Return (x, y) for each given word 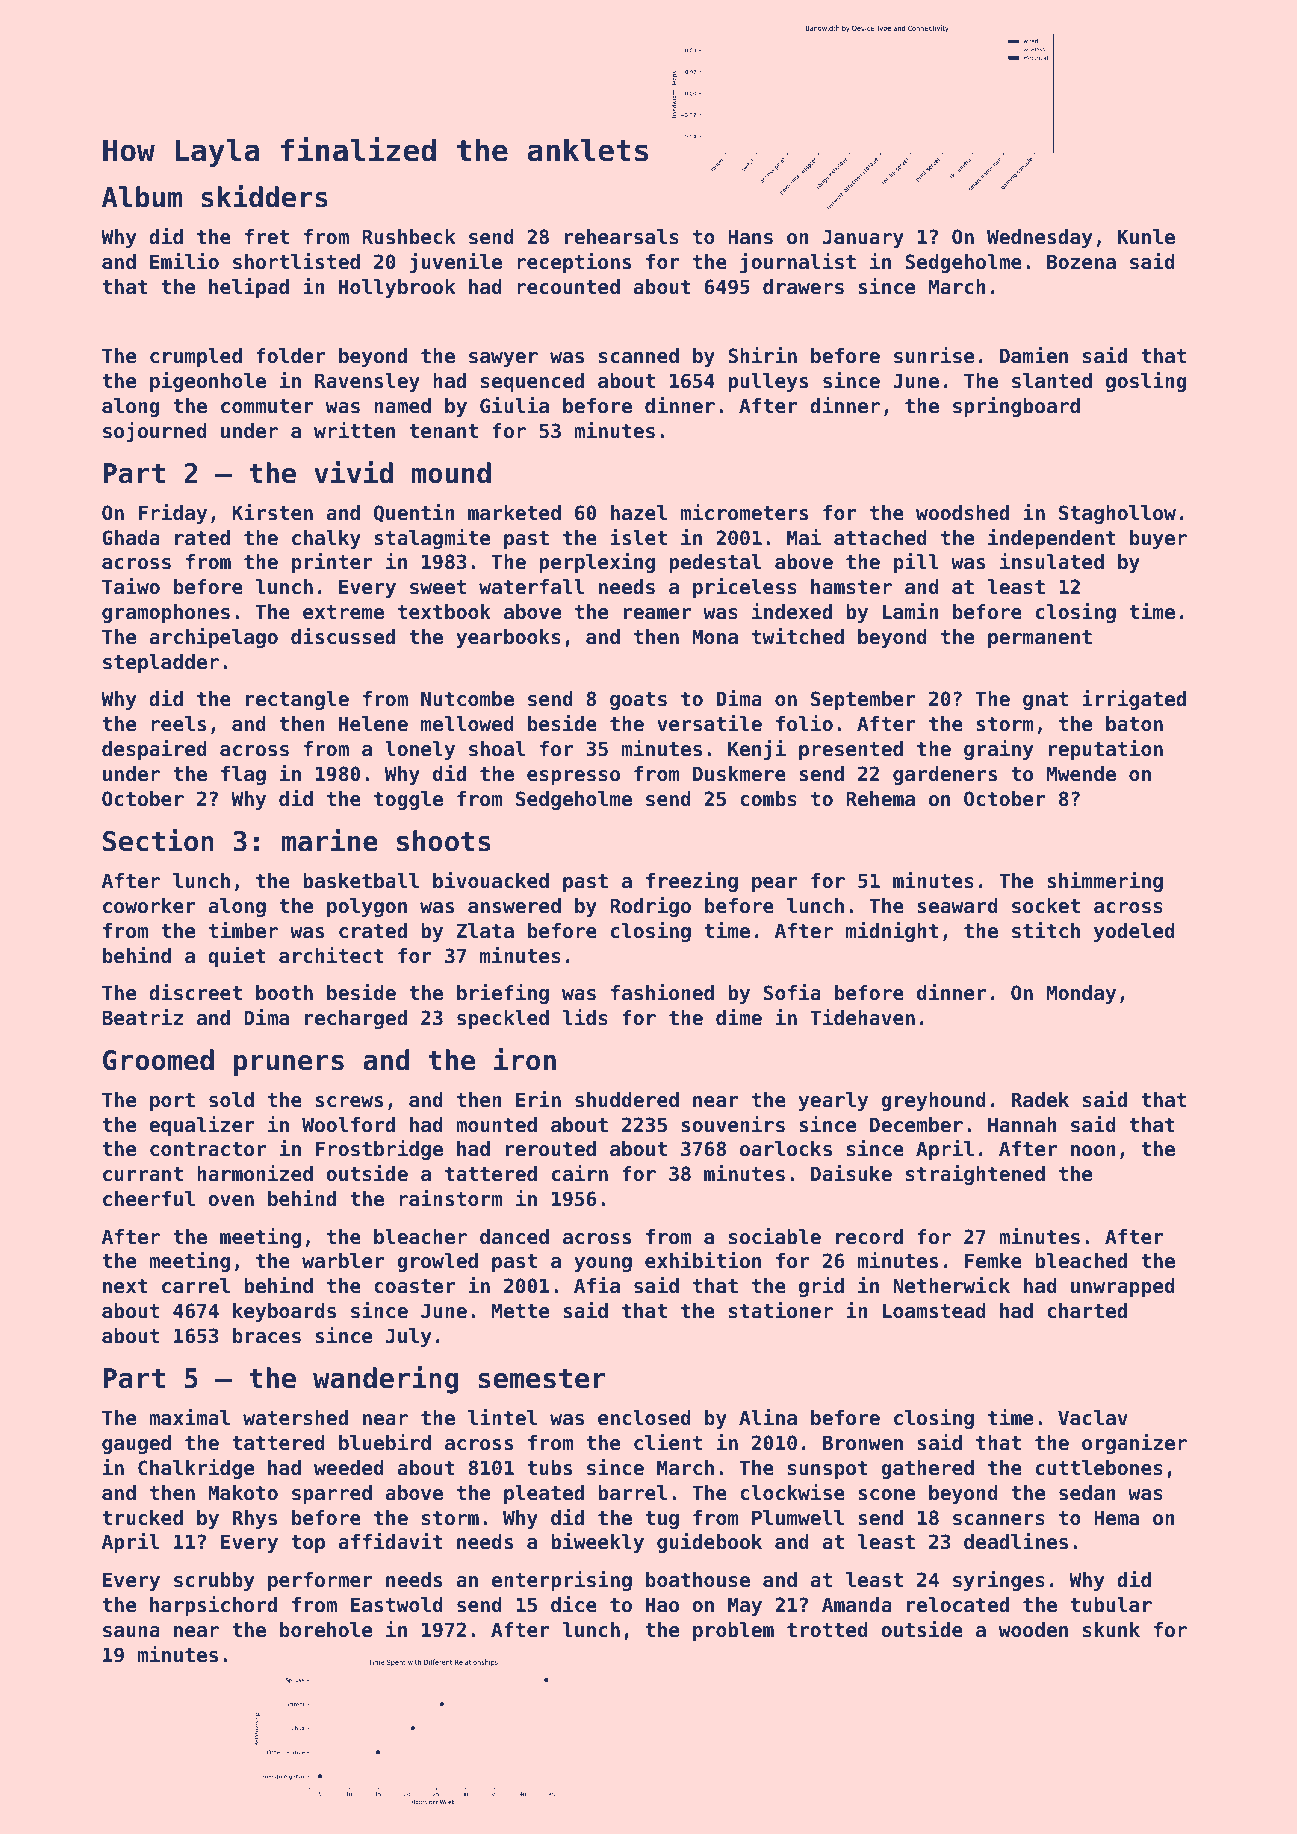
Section (158, 840)
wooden (1033, 1630)
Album (142, 197)
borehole (326, 1630)
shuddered (627, 1100)
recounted (568, 287)
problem (733, 1631)
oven (231, 1201)
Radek (1040, 1100)
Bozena (1081, 262)
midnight (892, 932)
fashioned (662, 992)
